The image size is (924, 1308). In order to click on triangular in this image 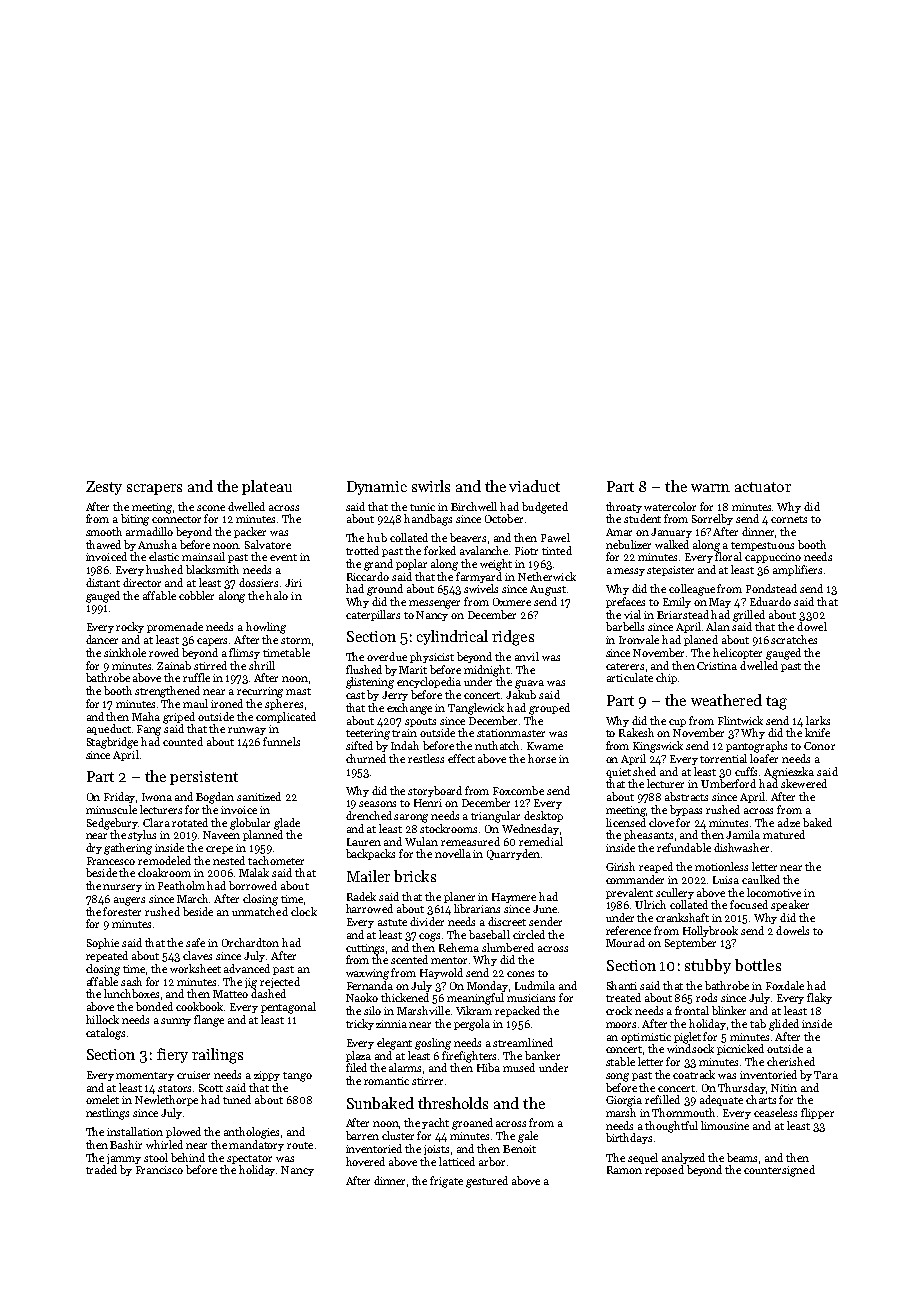, I will do `click(495, 817)`.
